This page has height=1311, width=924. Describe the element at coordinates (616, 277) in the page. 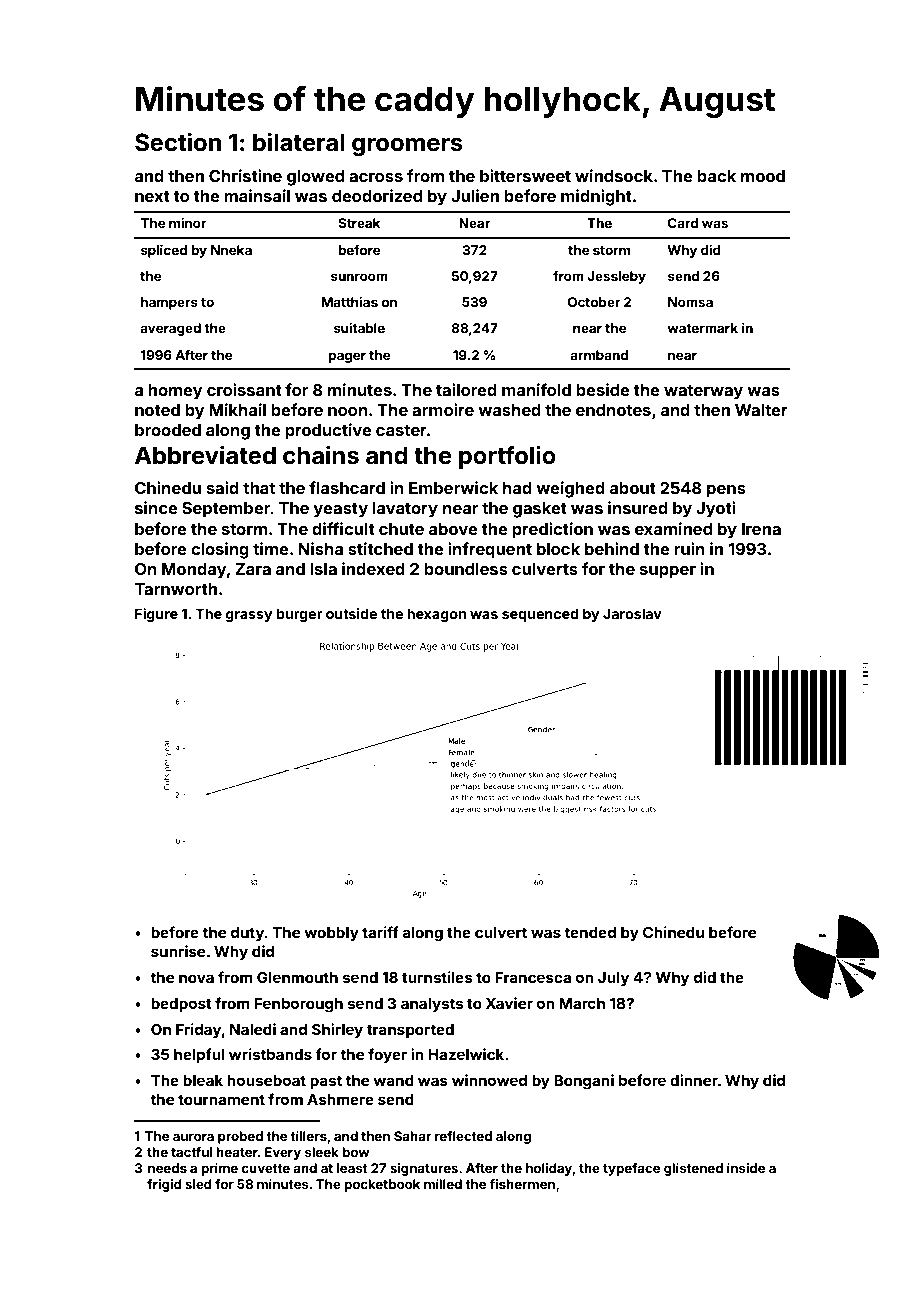

I see `Jessleby` at that location.
